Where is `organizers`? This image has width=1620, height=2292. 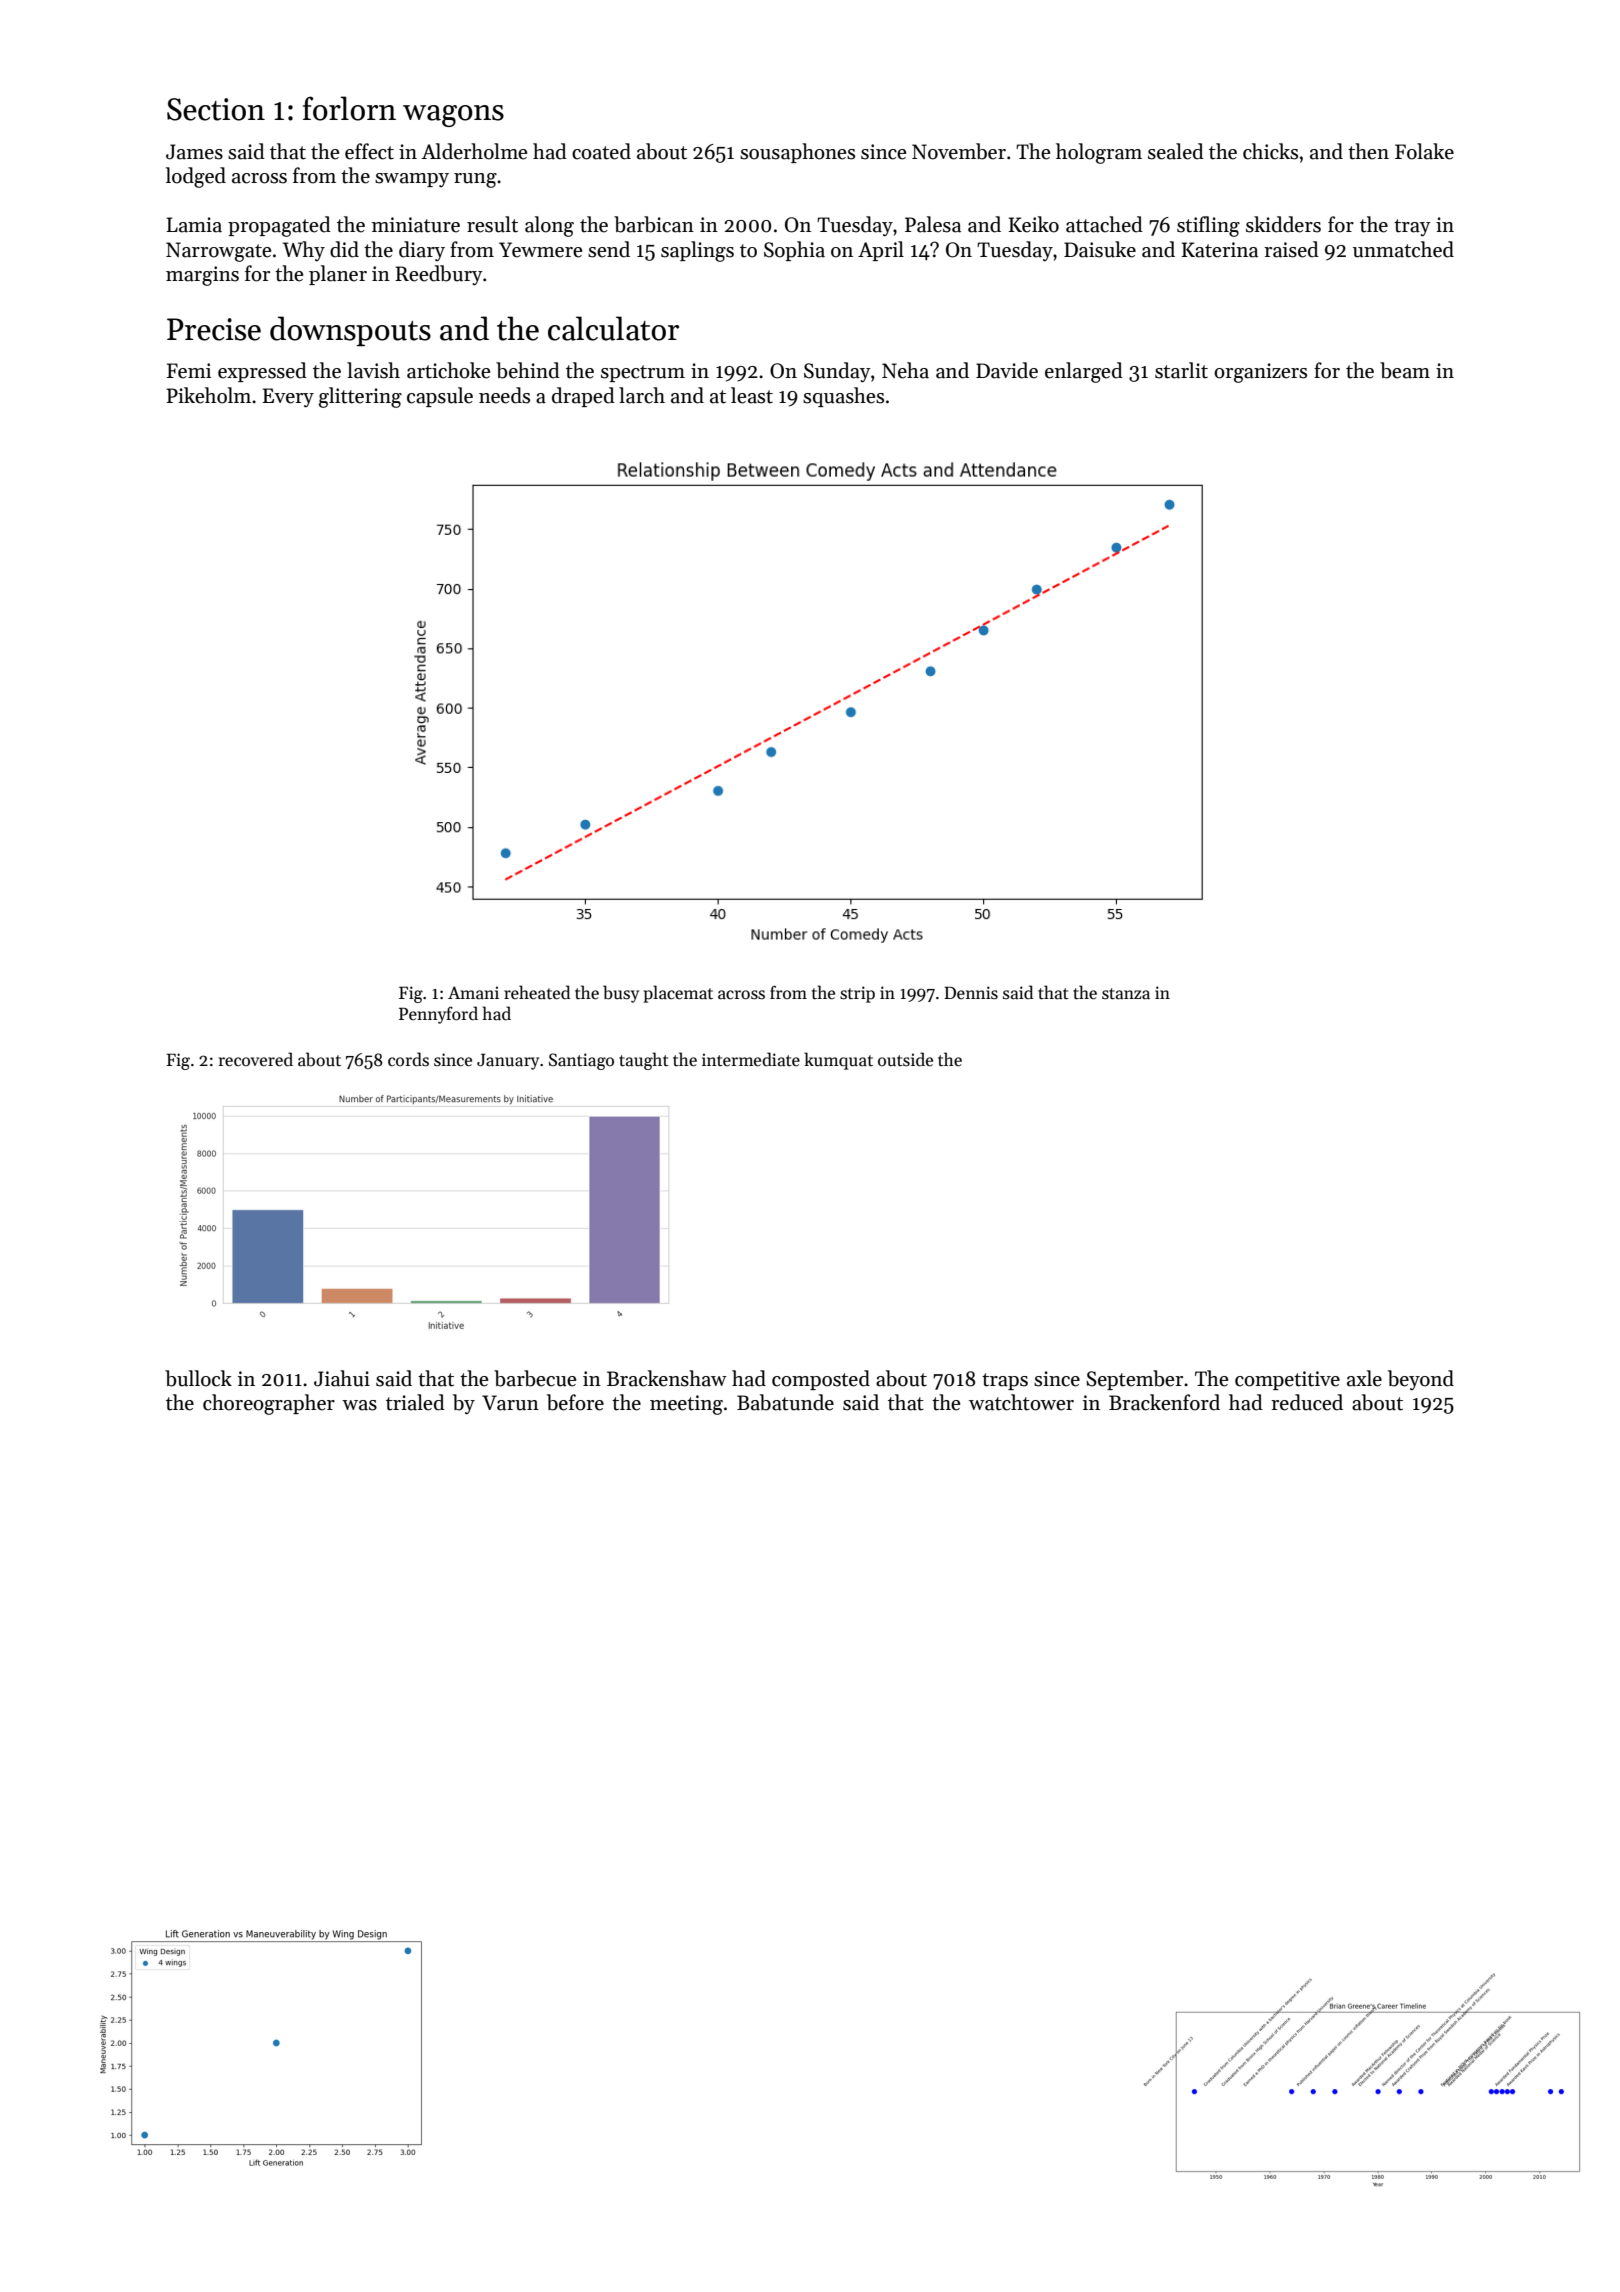
organizers is located at coordinates (1260, 373).
